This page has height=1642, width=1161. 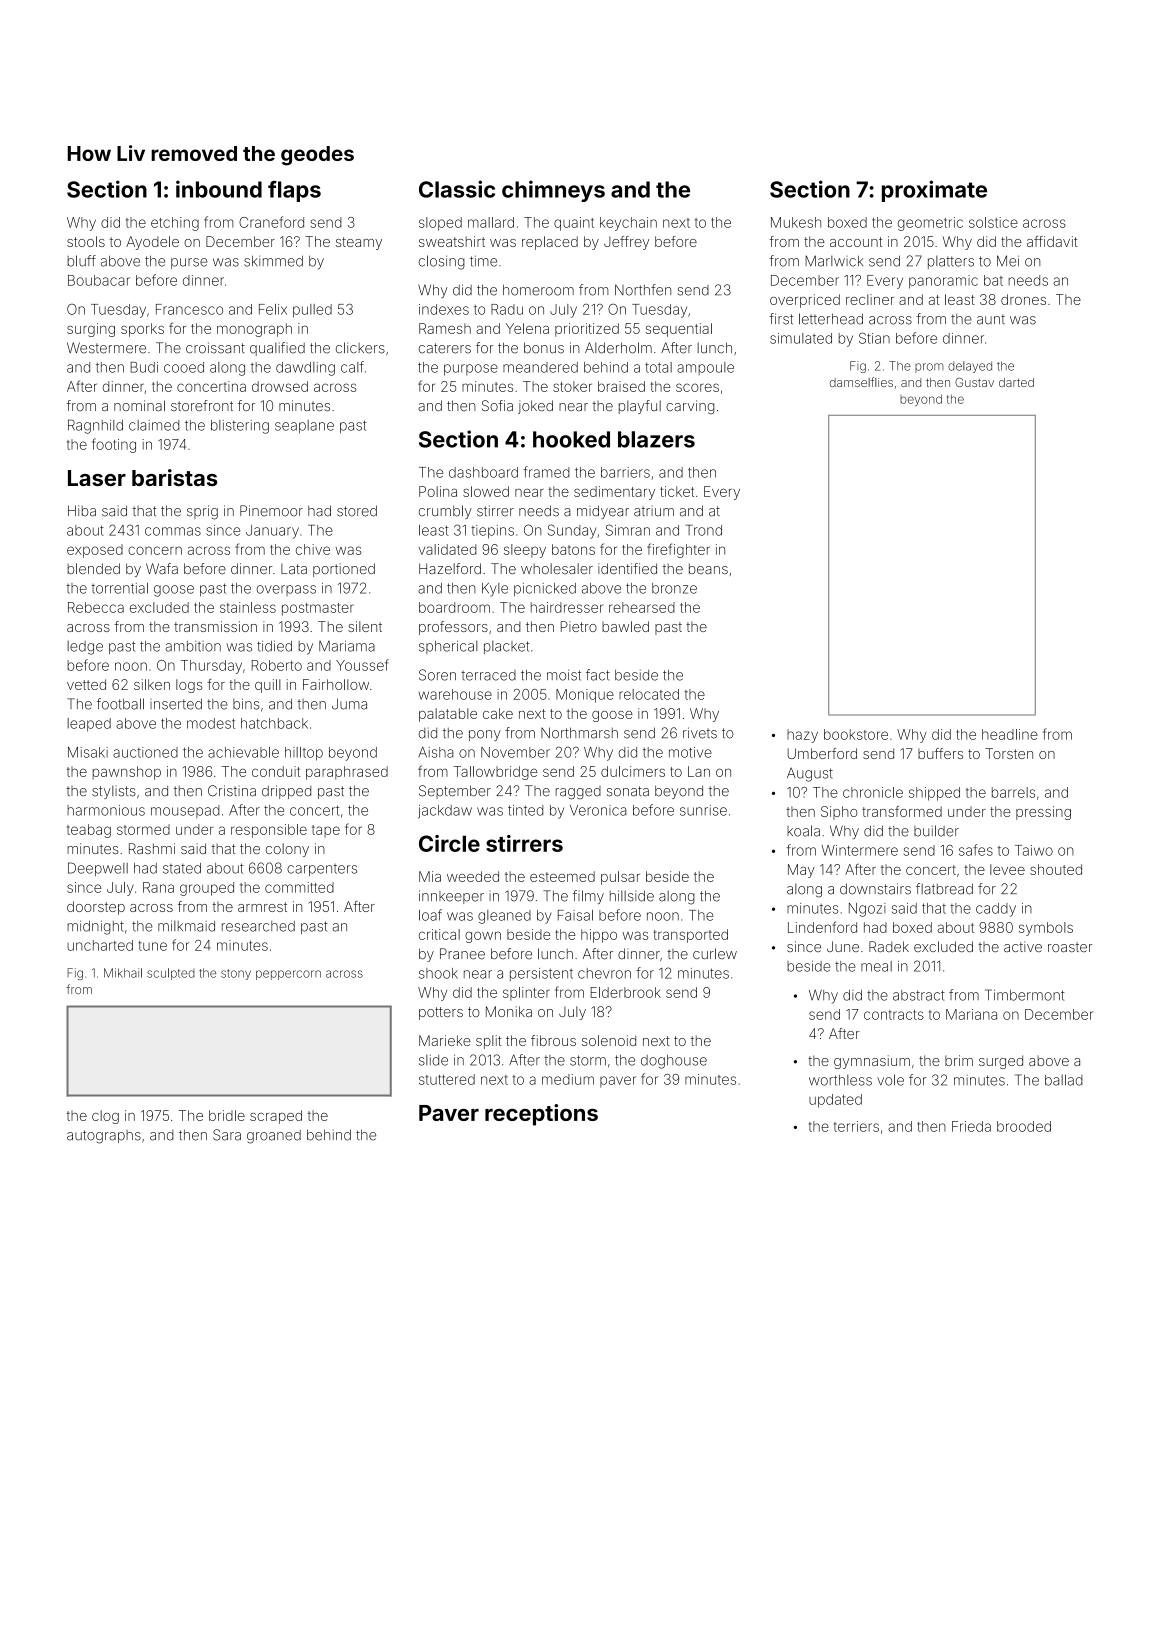 What do you see at coordinates (457, 189) in the page?
I see `Classic` at bounding box center [457, 189].
